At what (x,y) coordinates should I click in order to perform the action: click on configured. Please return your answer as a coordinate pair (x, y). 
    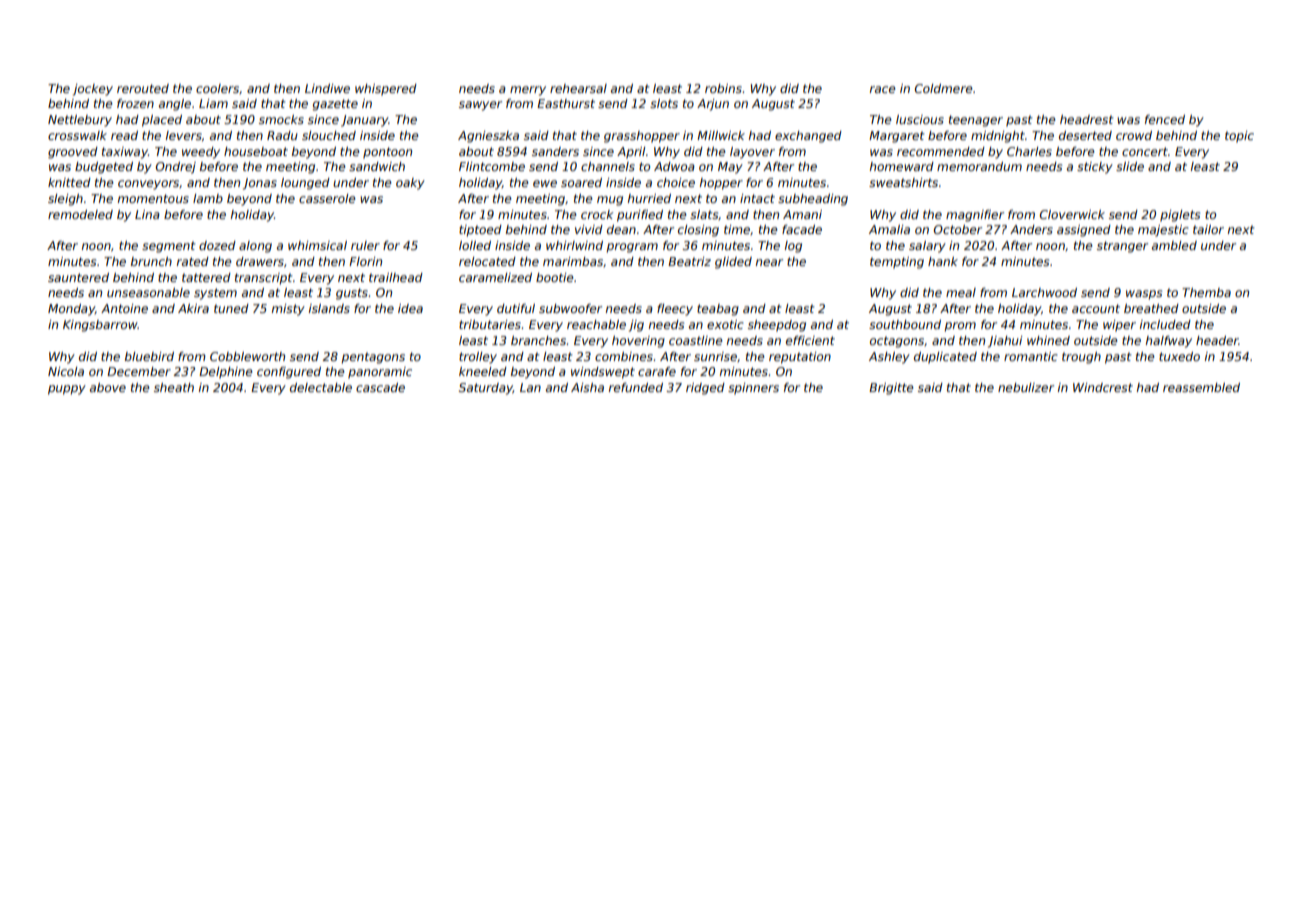
    Looking at the image, I should click on (289, 373).
